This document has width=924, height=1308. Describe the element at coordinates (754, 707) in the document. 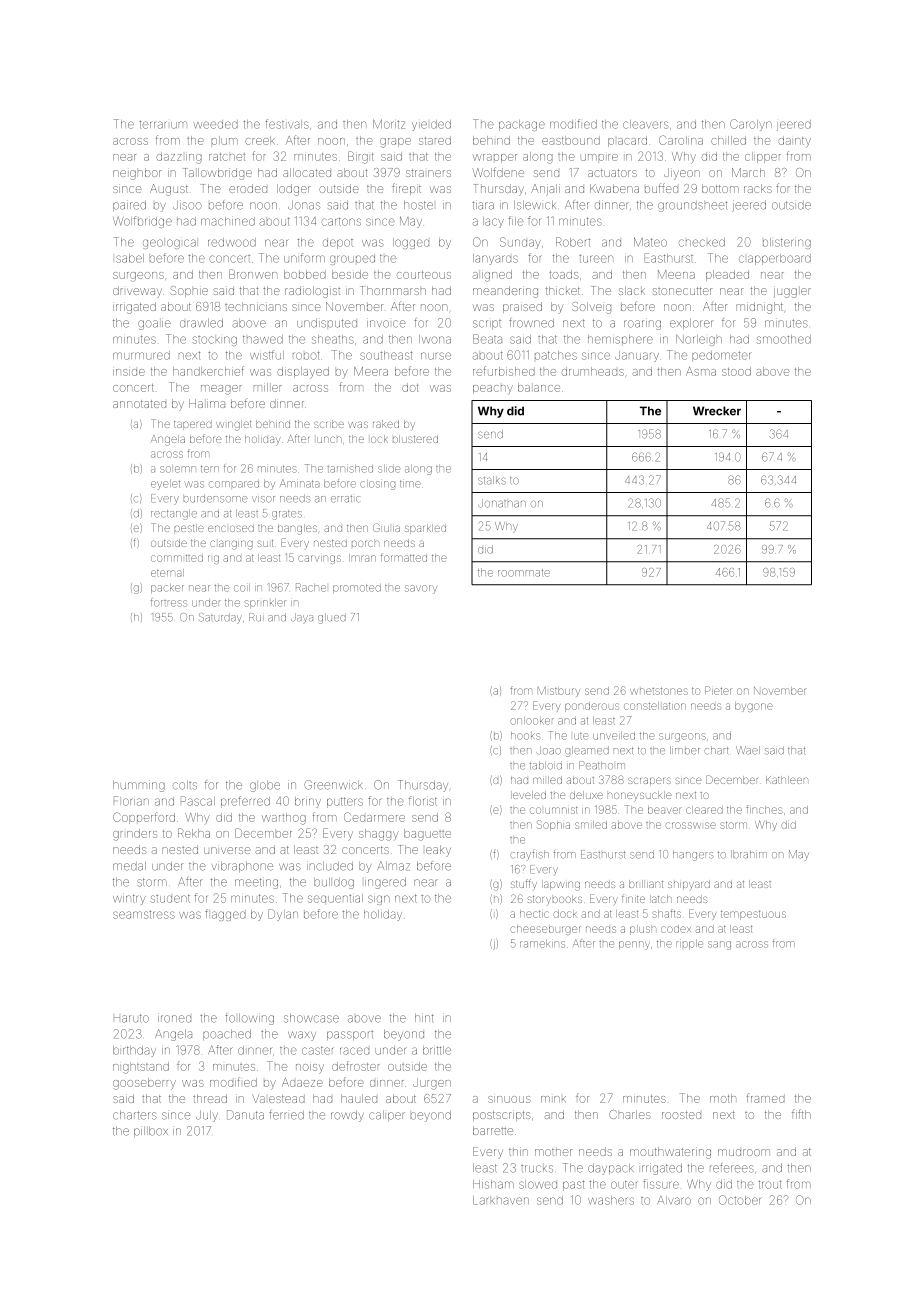

I see `bygone` at that location.
